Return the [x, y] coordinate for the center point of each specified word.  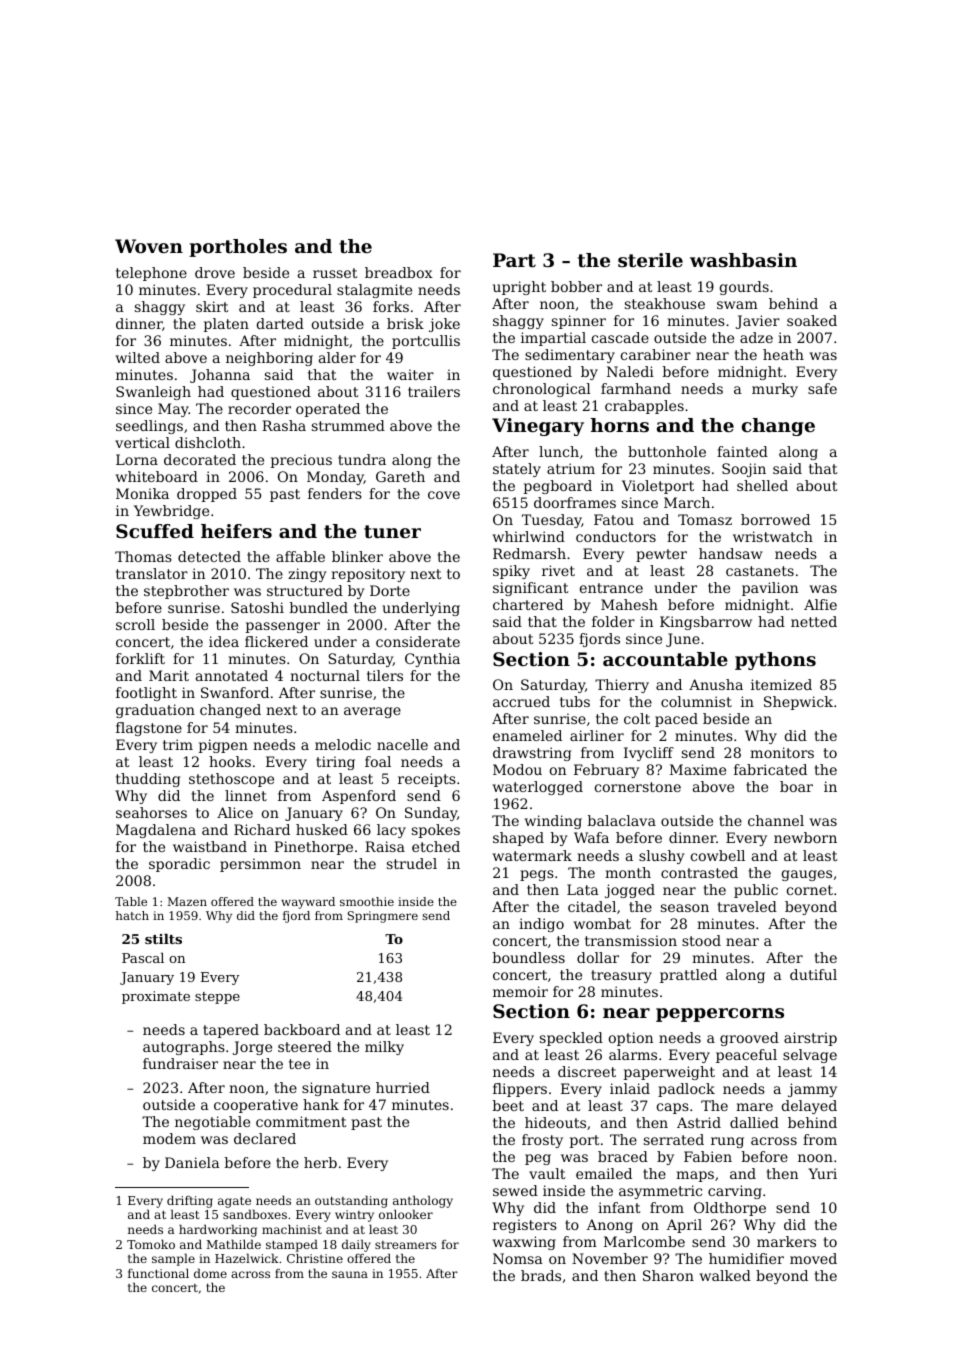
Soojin [744, 470]
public [756, 891]
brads [541, 1275]
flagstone [149, 729]
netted [814, 621]
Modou [517, 769]
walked [725, 1275]
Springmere [383, 917]
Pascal [143, 958]
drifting [190, 1201]
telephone [151, 274]
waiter [410, 374]
